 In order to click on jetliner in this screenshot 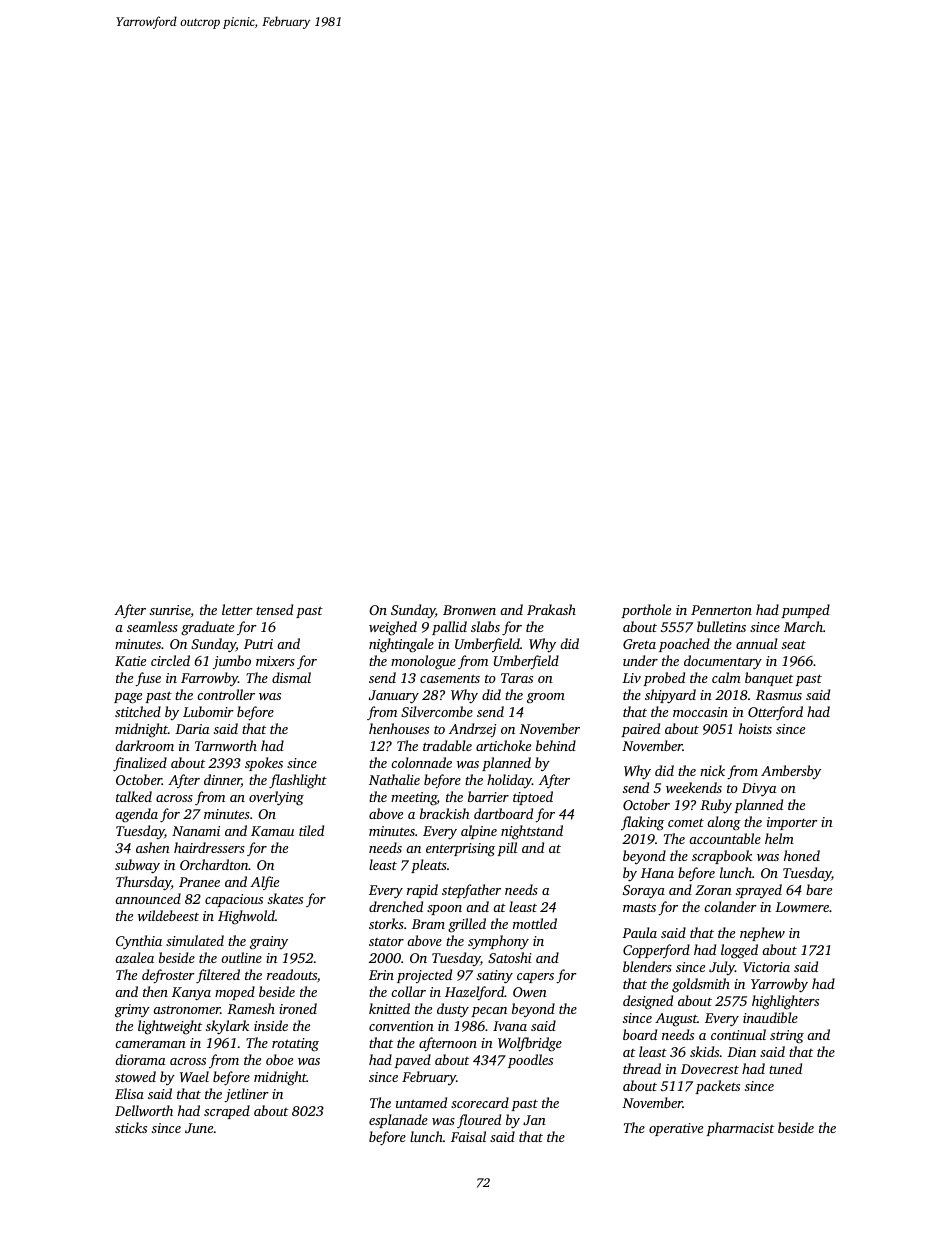, I will do `click(246, 1095)`.
